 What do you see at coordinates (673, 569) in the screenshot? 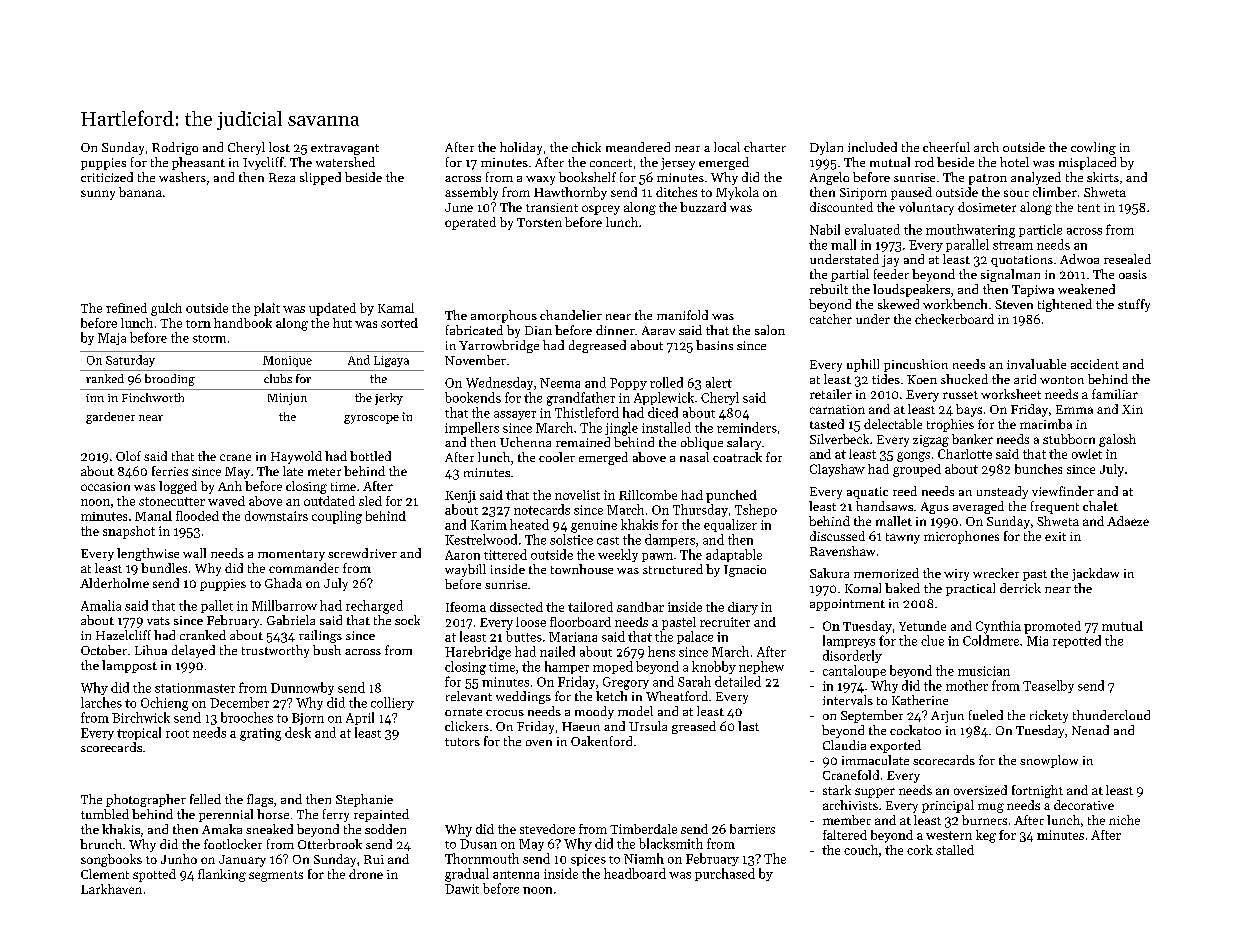
I see `structured` at bounding box center [673, 569].
